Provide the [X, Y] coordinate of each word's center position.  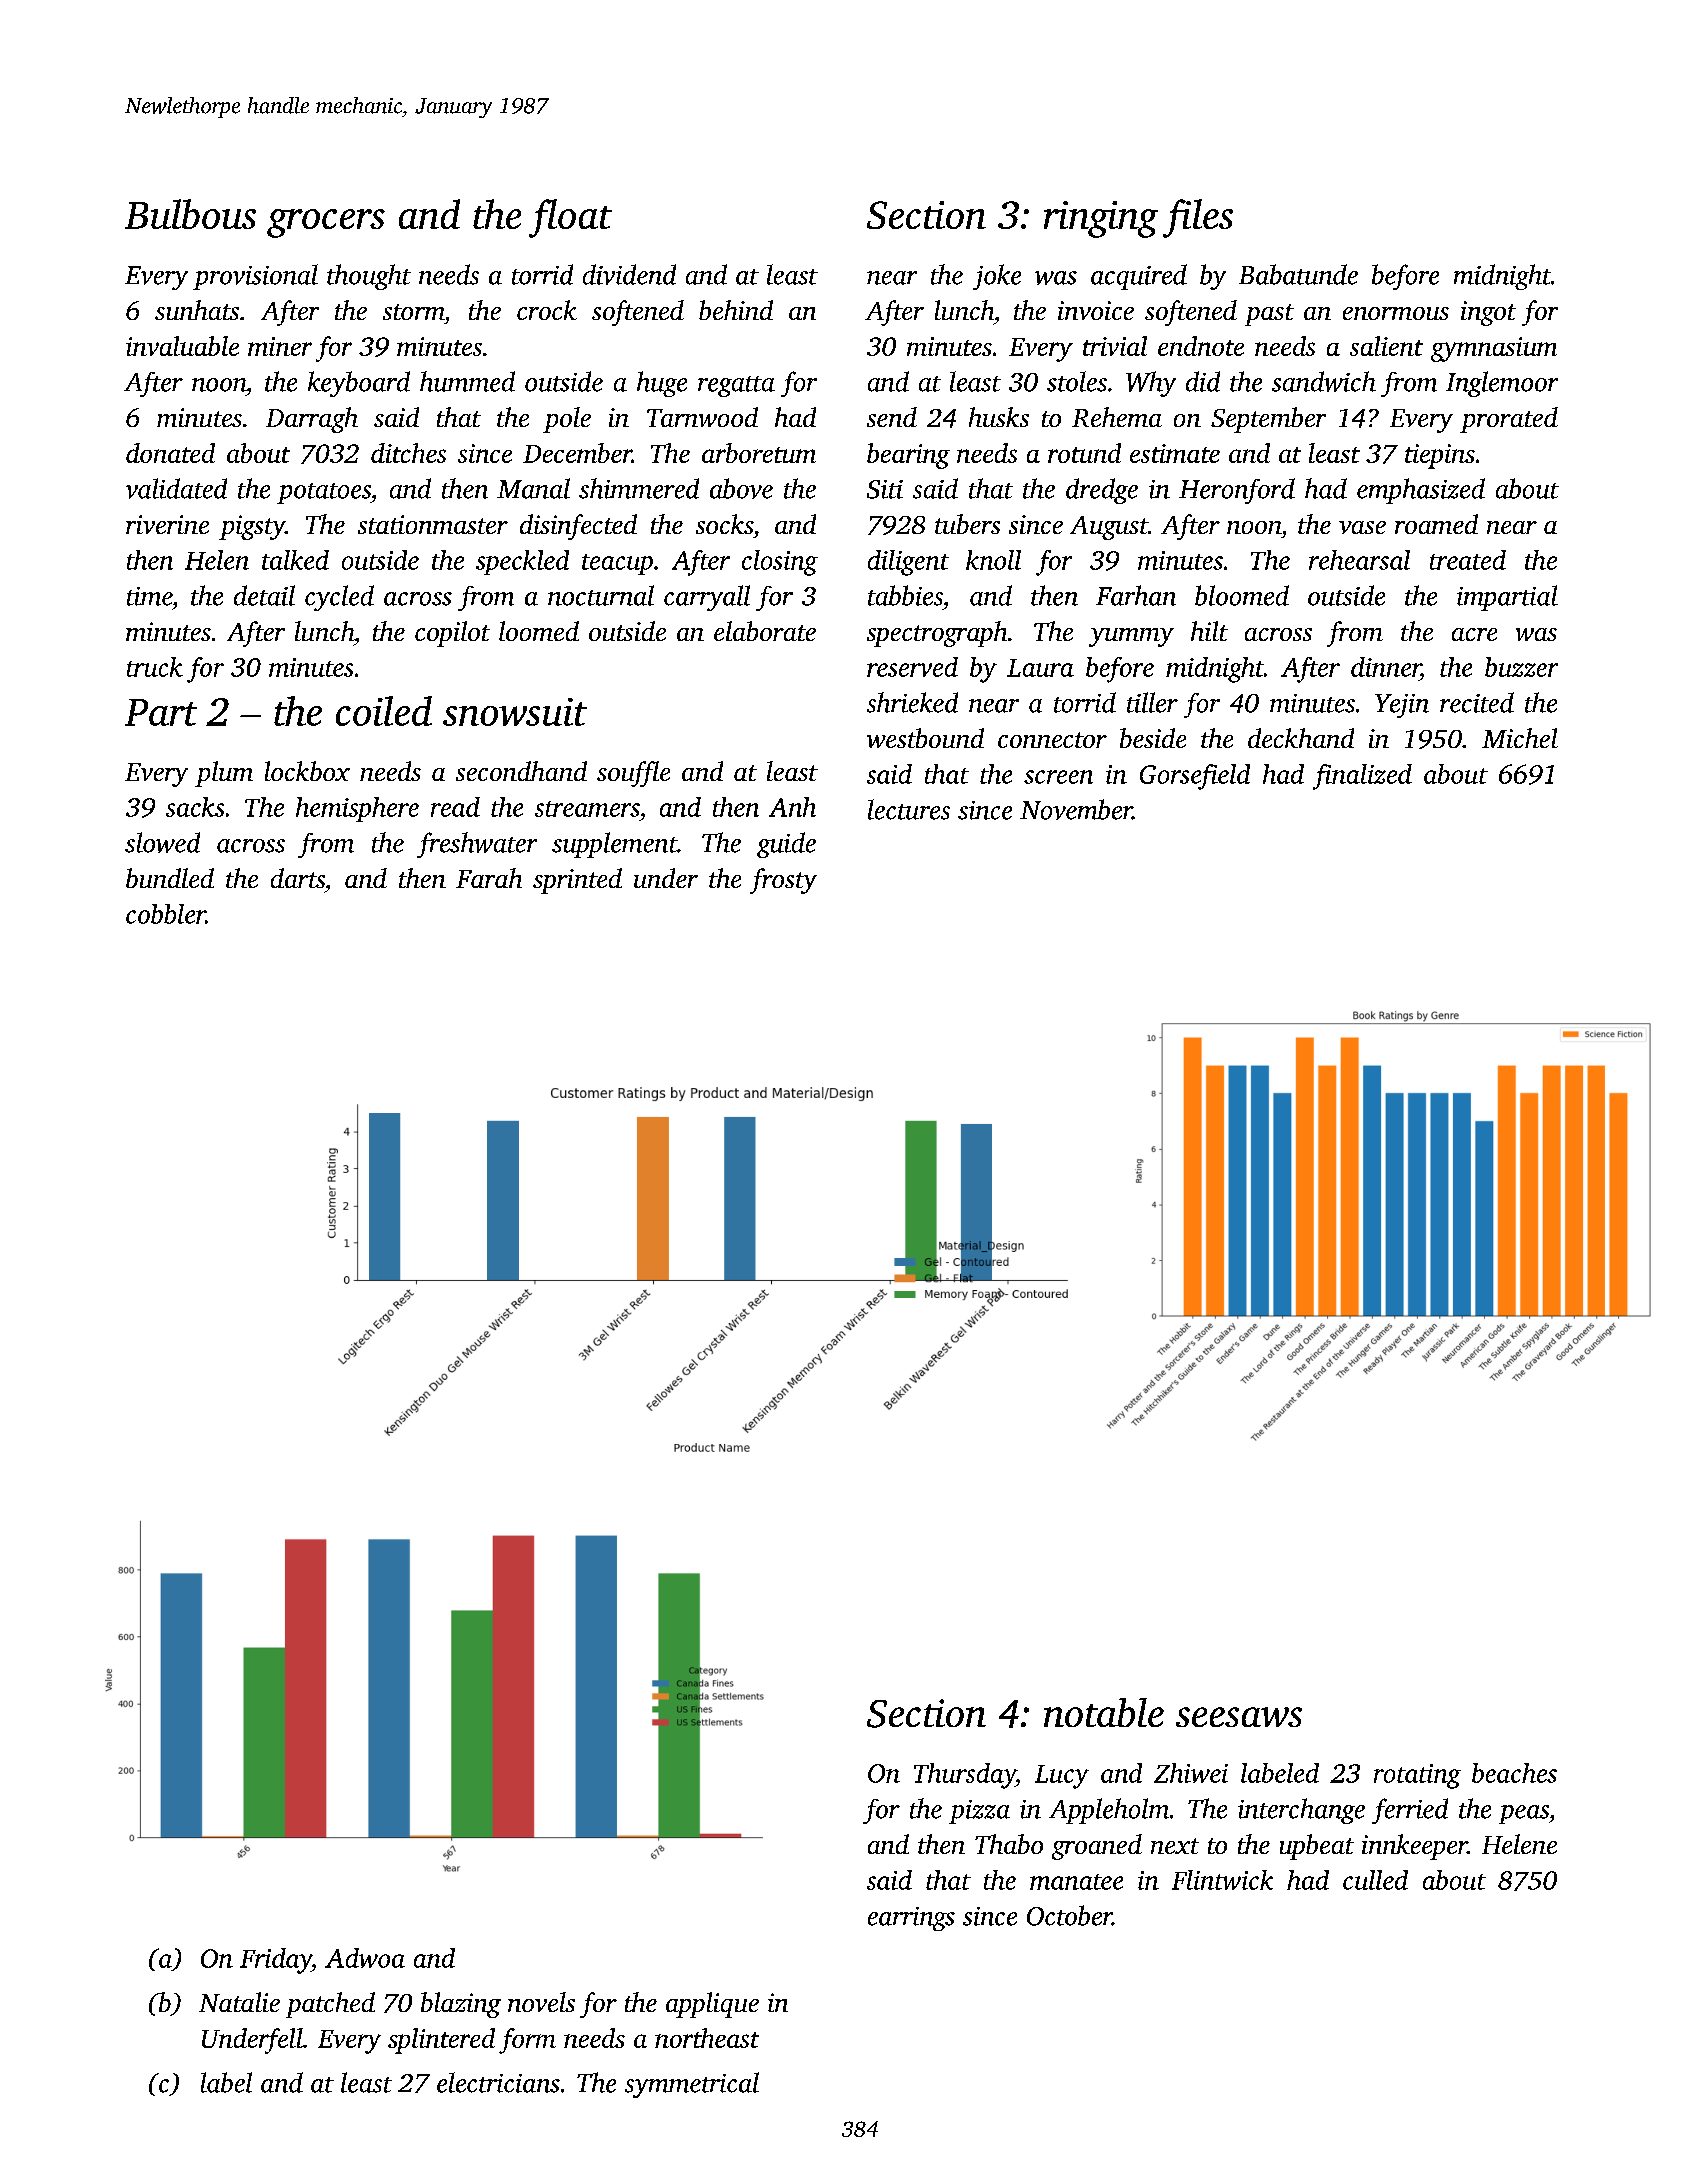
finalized [1362, 777]
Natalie [239, 2002]
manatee [1076, 1882]
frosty [783, 881]
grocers [326, 223]
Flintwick [1222, 1880]
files [1198, 218]
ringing [1101, 219]
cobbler [166, 914]
